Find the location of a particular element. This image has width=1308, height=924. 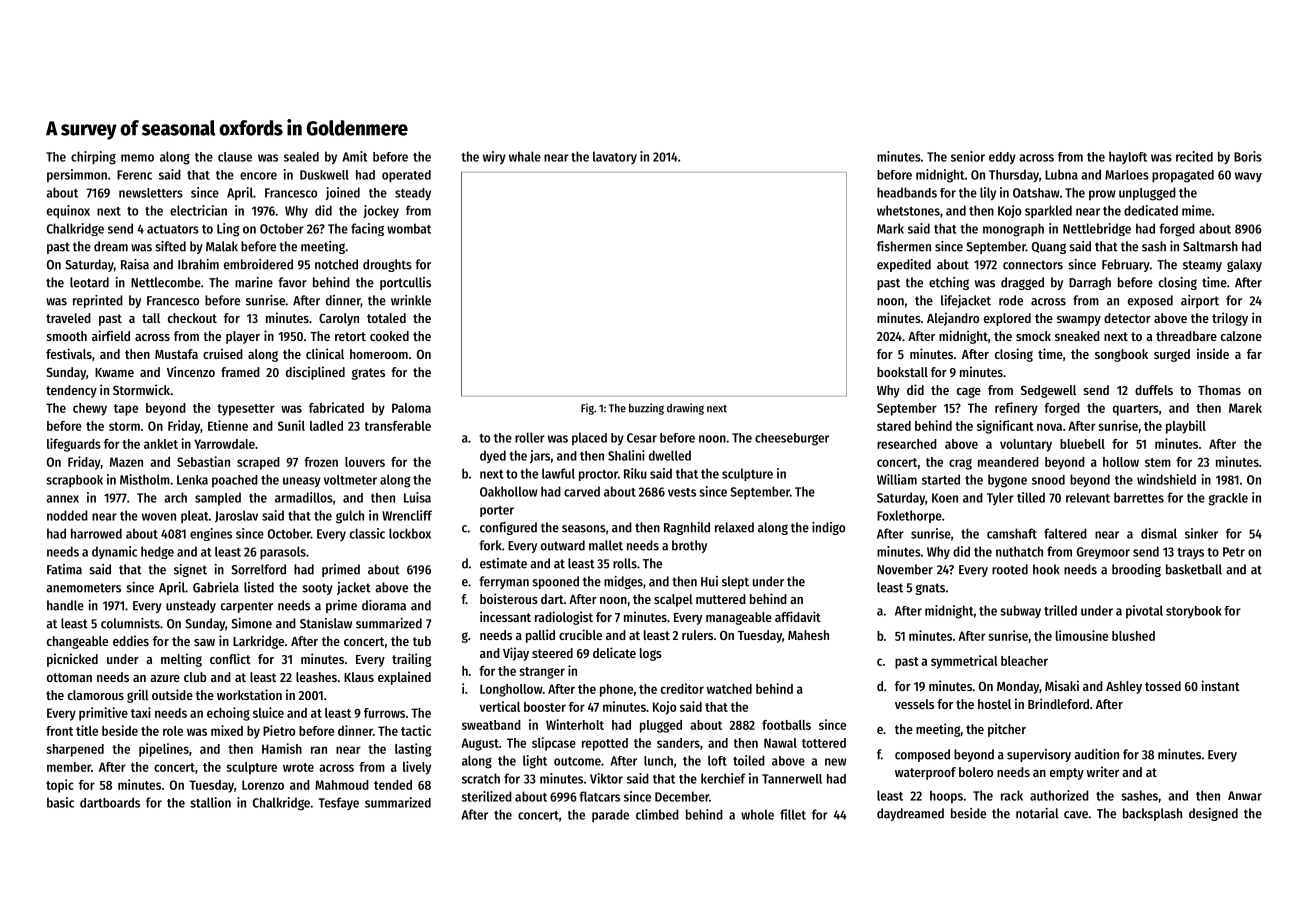

framed is located at coordinates (240, 372).
